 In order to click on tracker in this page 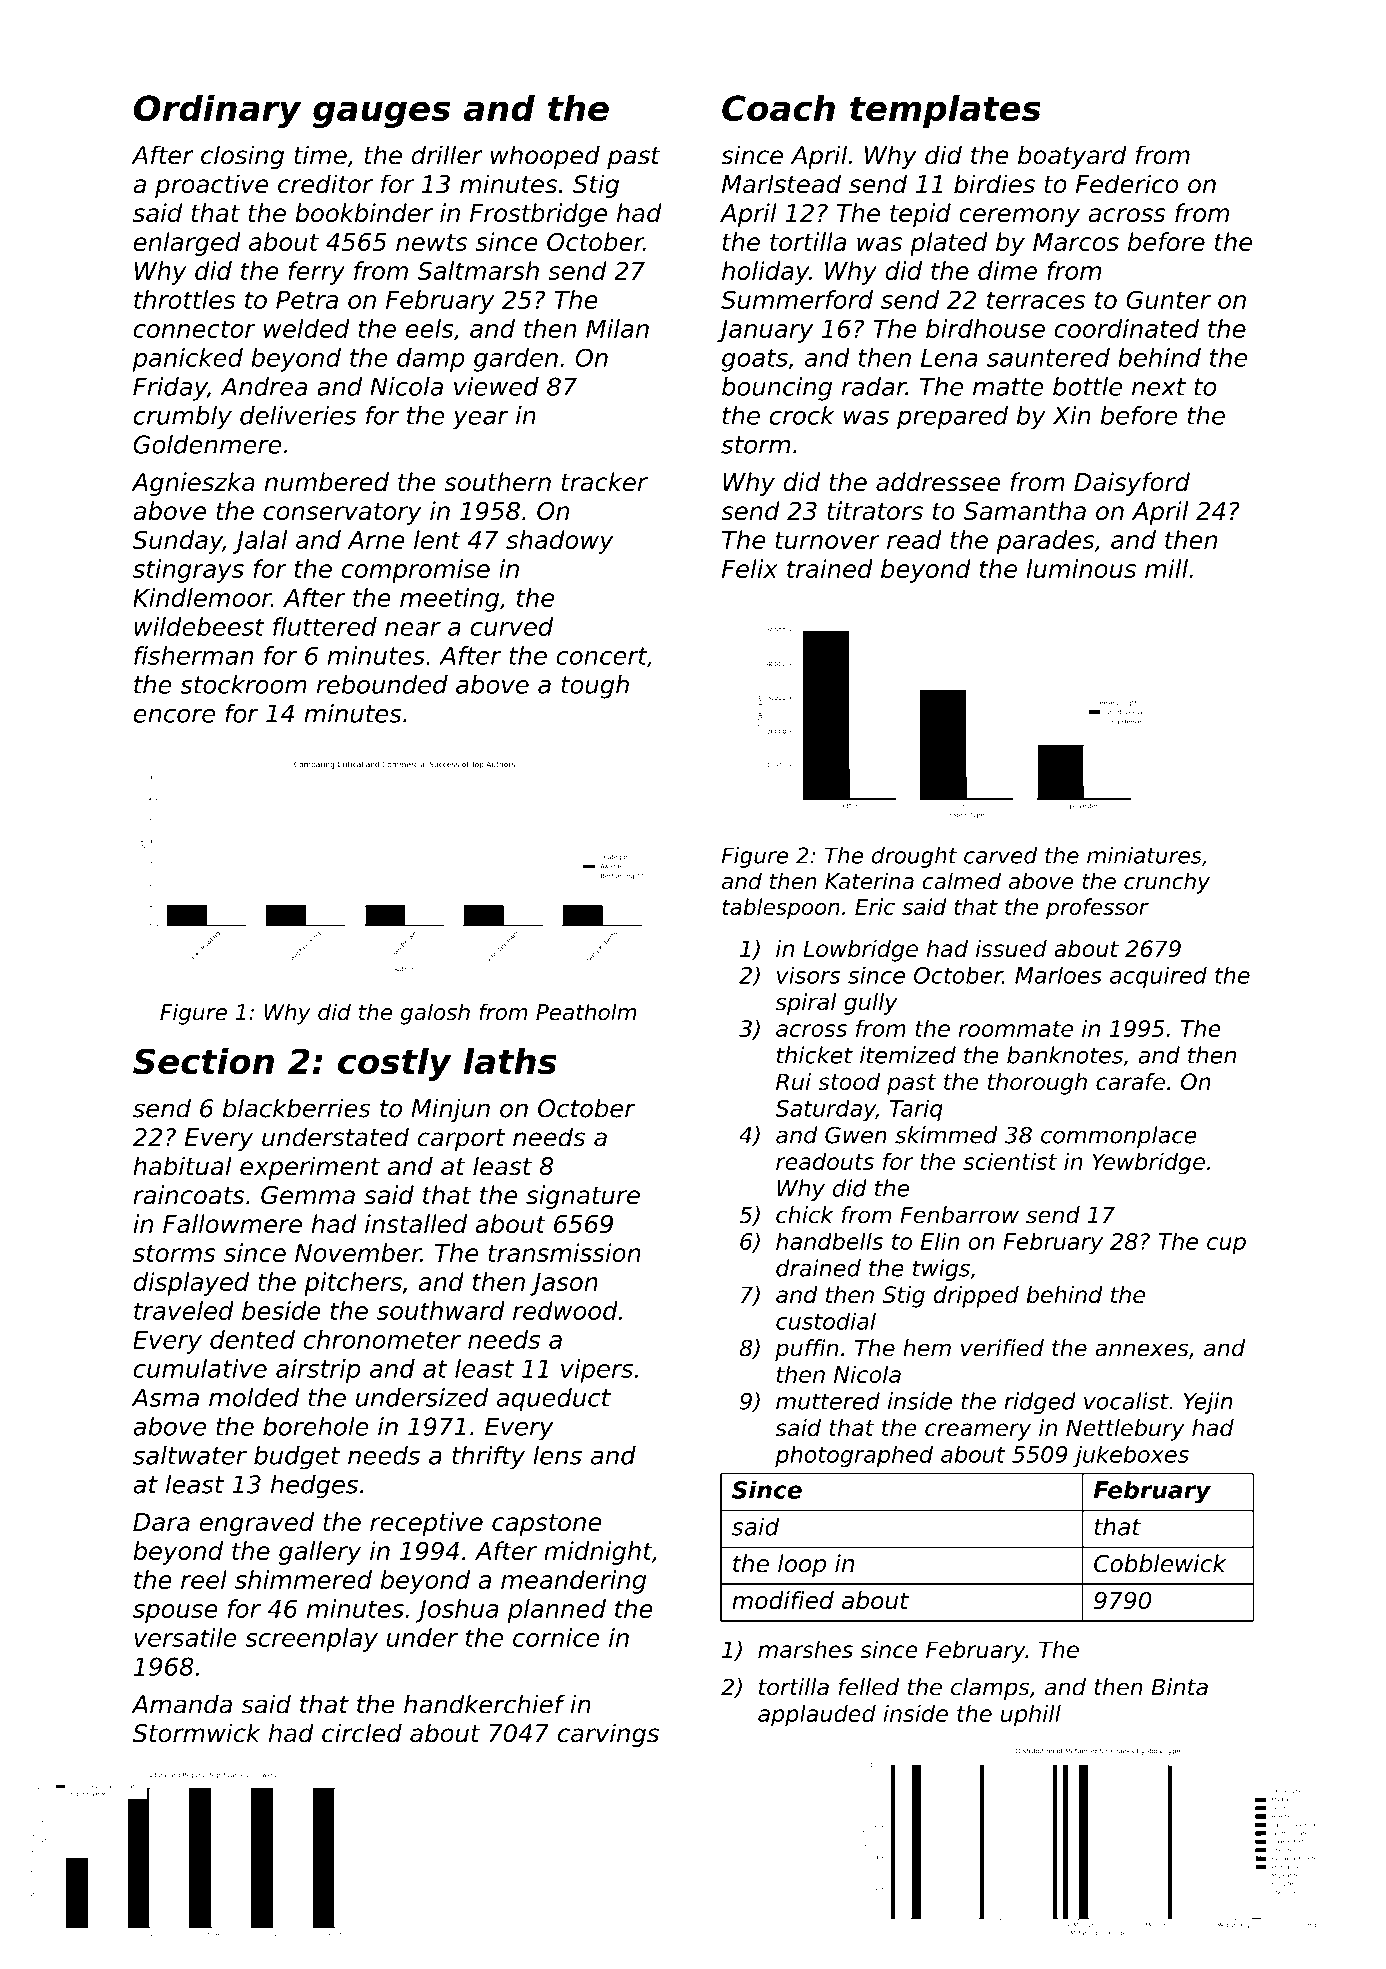, I will do `click(605, 482)`.
